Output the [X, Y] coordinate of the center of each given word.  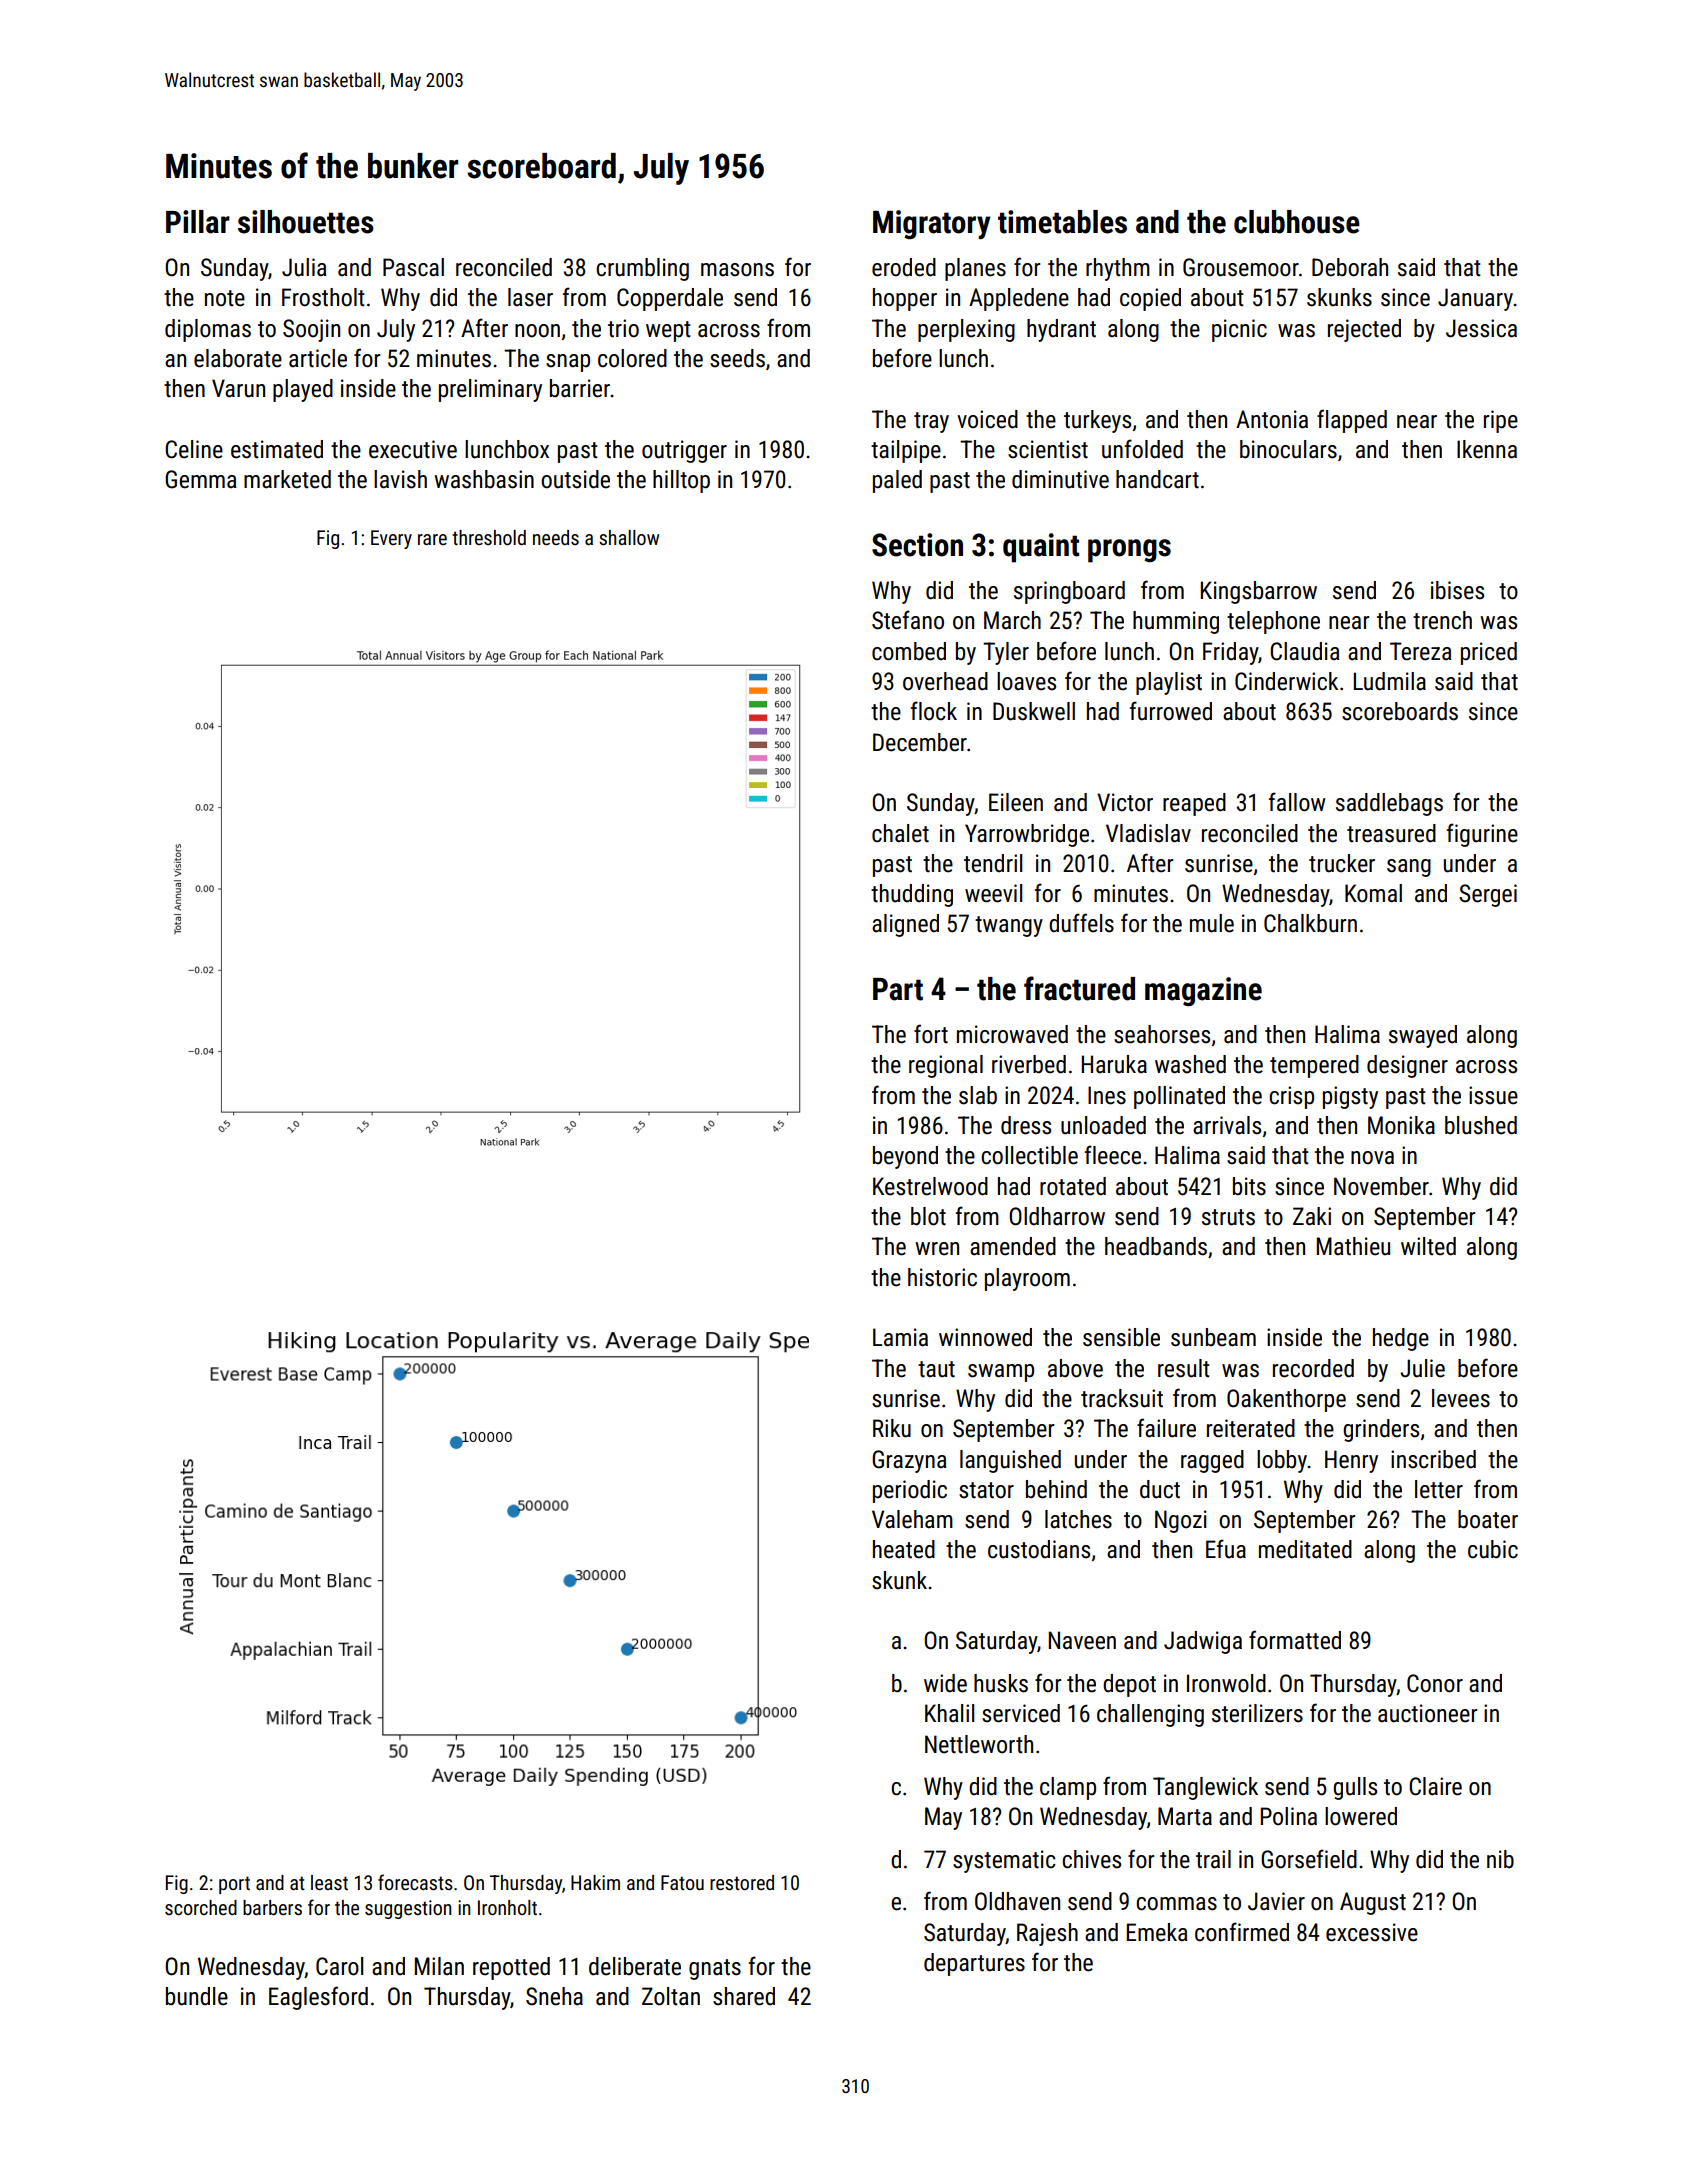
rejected [1364, 330]
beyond [905, 1157]
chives [1091, 1859]
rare [432, 539]
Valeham [912, 1519]
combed [909, 651]
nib [1500, 1859]
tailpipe [906, 451]
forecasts [415, 1882]
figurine [1482, 835]
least [329, 1882]
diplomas [208, 330]
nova [1372, 1158]
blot [928, 1216]
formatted [1295, 1640]
